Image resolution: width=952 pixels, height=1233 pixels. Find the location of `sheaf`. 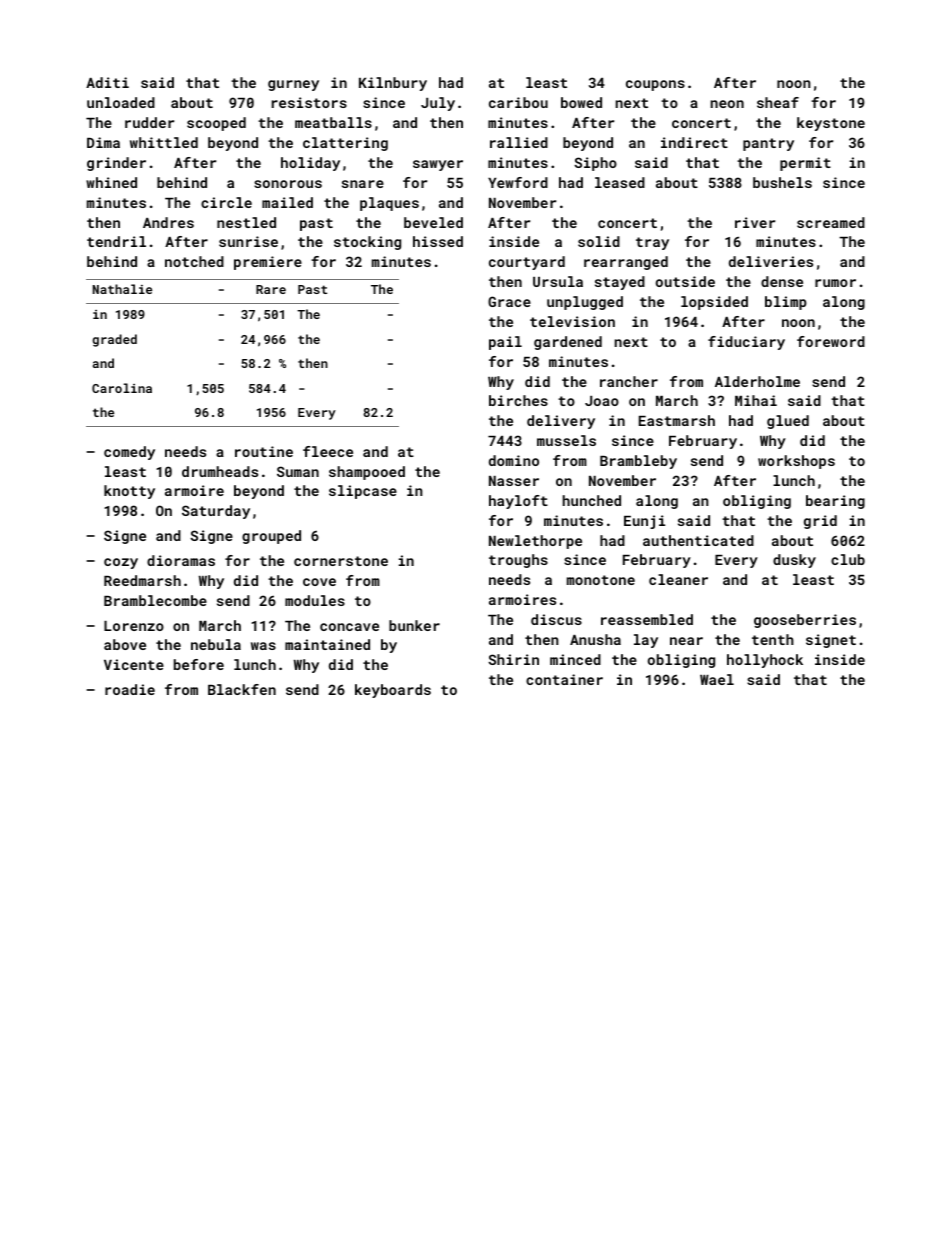

sheaf is located at coordinates (778, 102).
